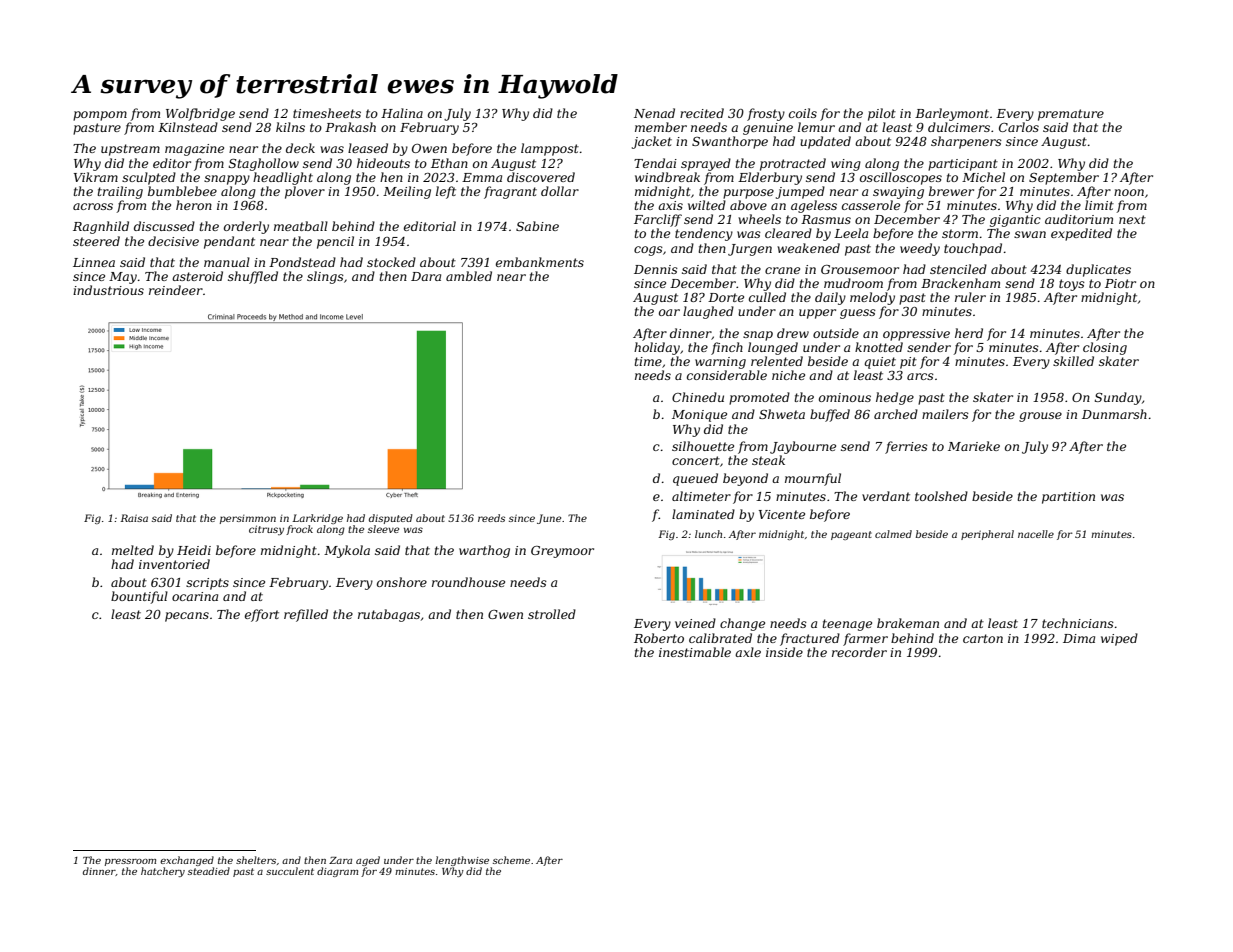 The image size is (1233, 952). Describe the element at coordinates (695, 623) in the document. I see `veined` at that location.
